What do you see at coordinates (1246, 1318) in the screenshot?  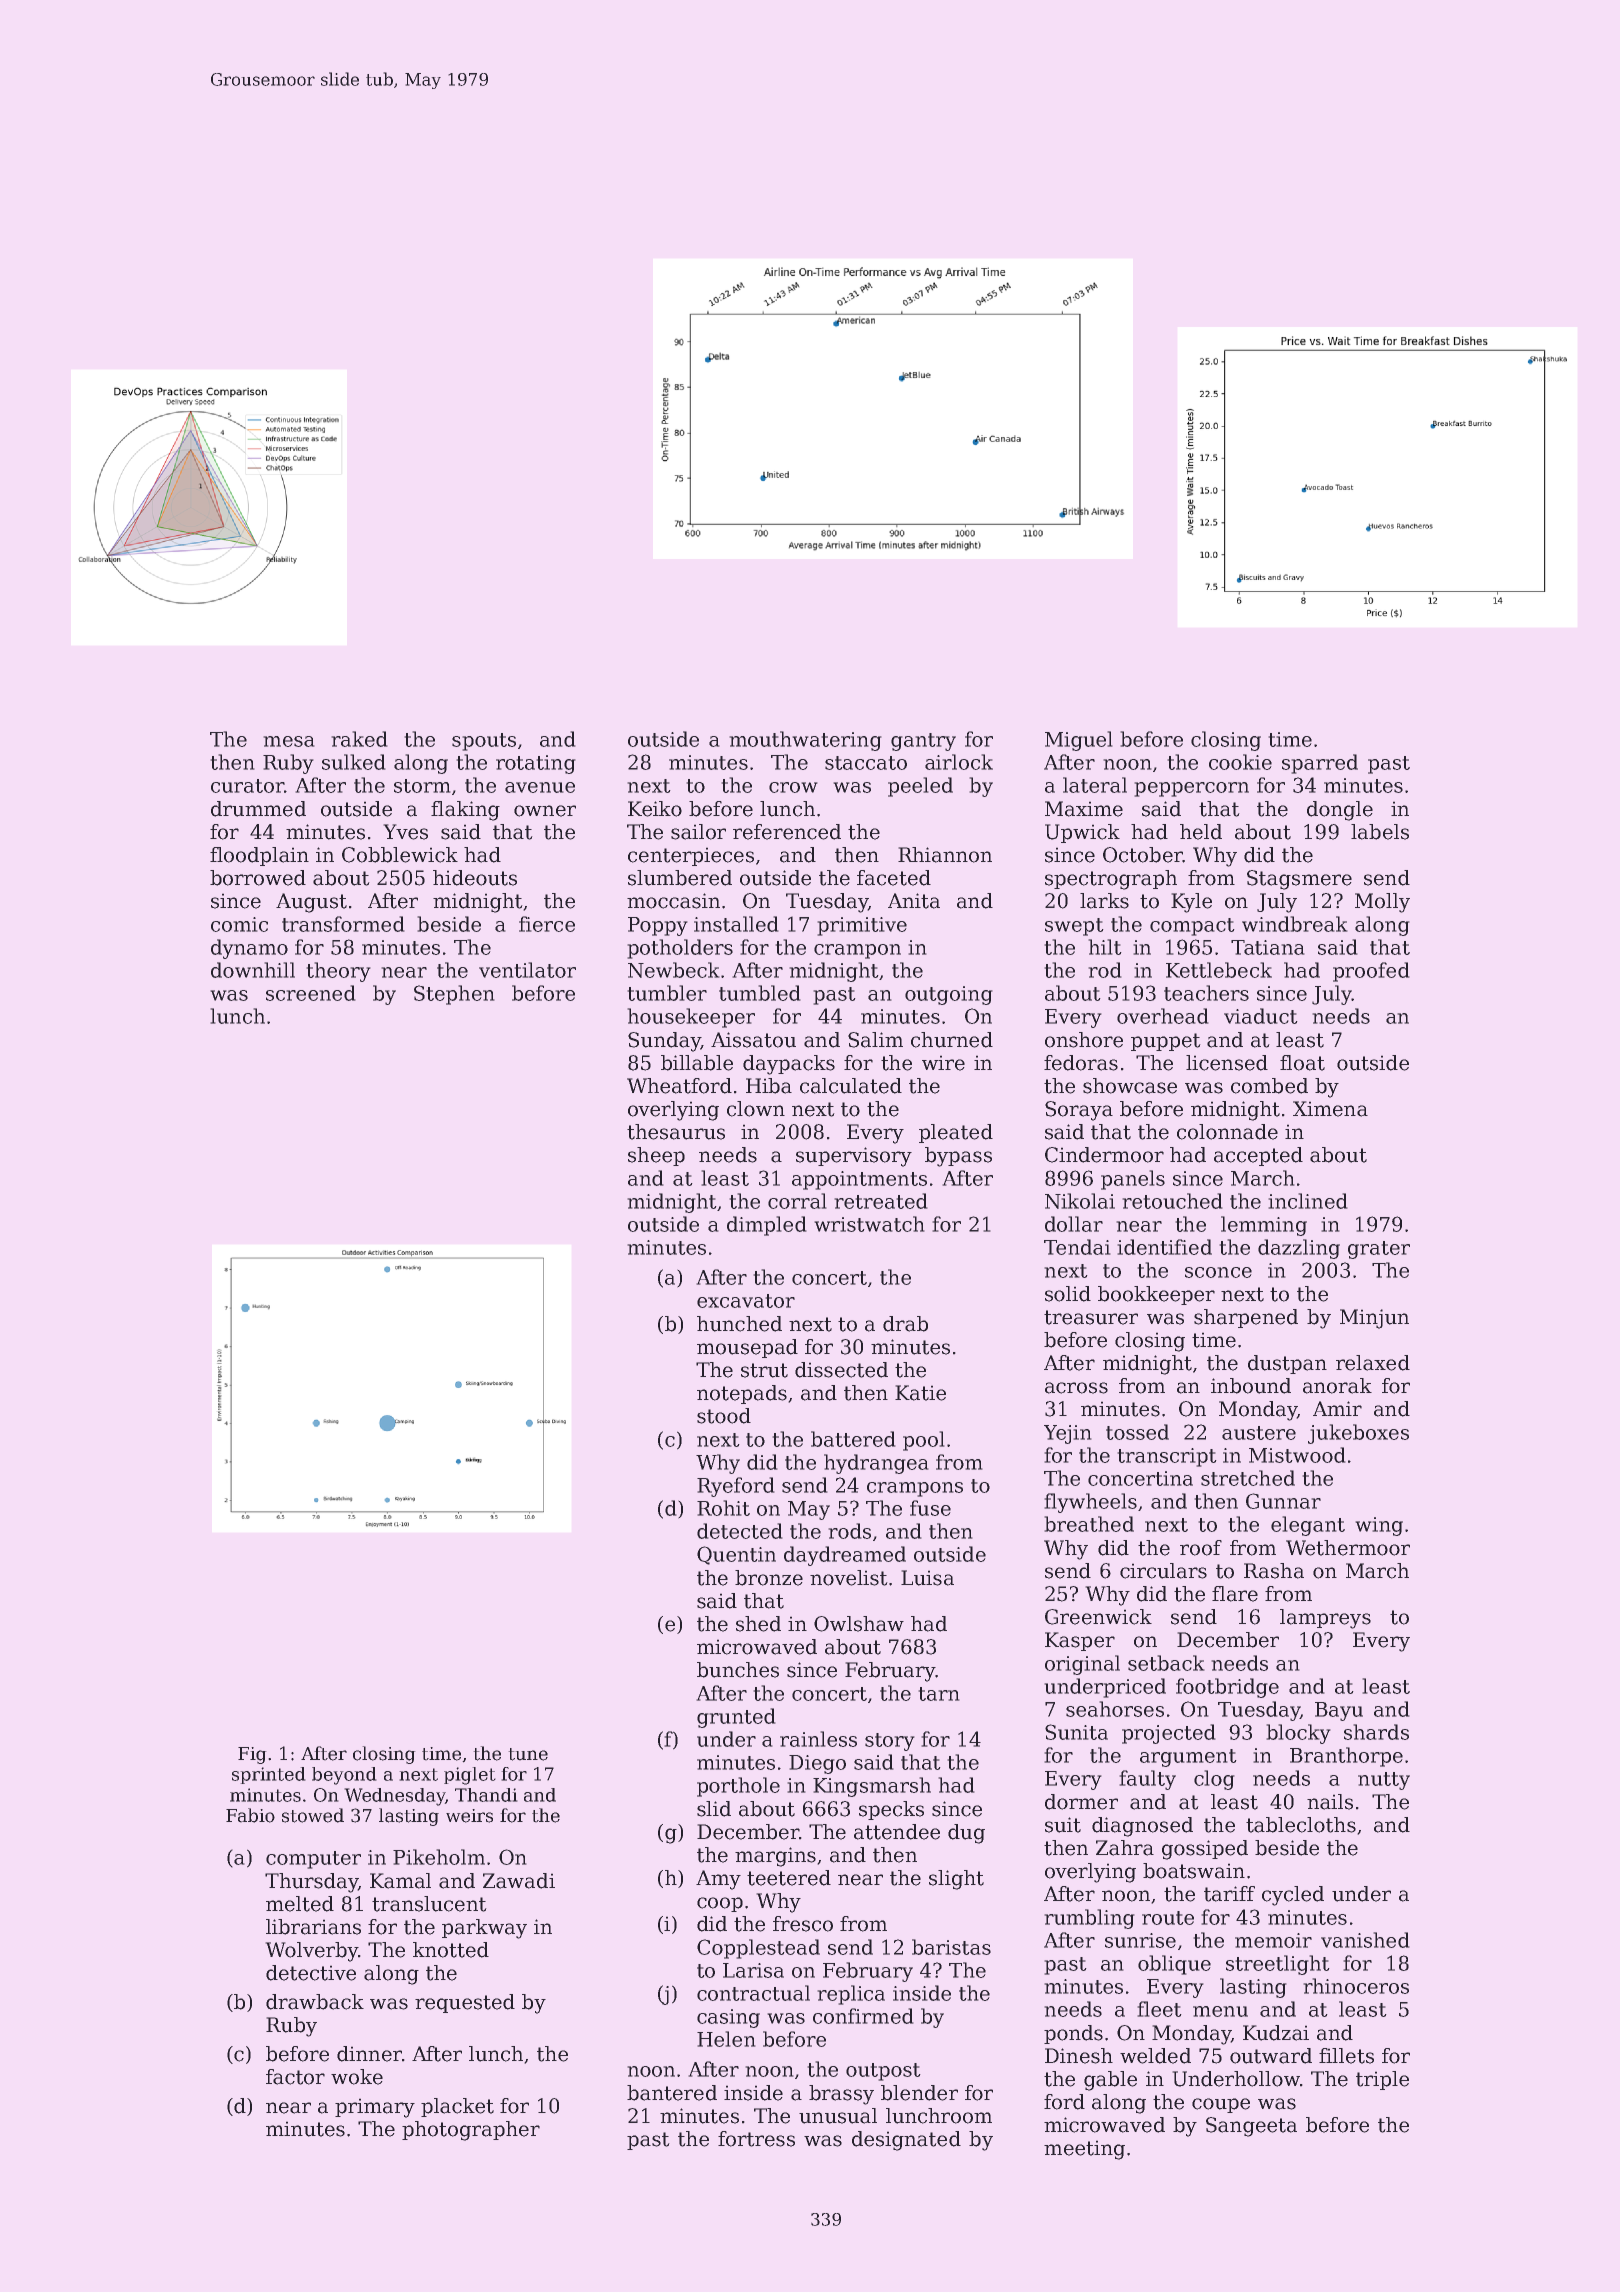 I see `sharpened` at bounding box center [1246, 1318].
